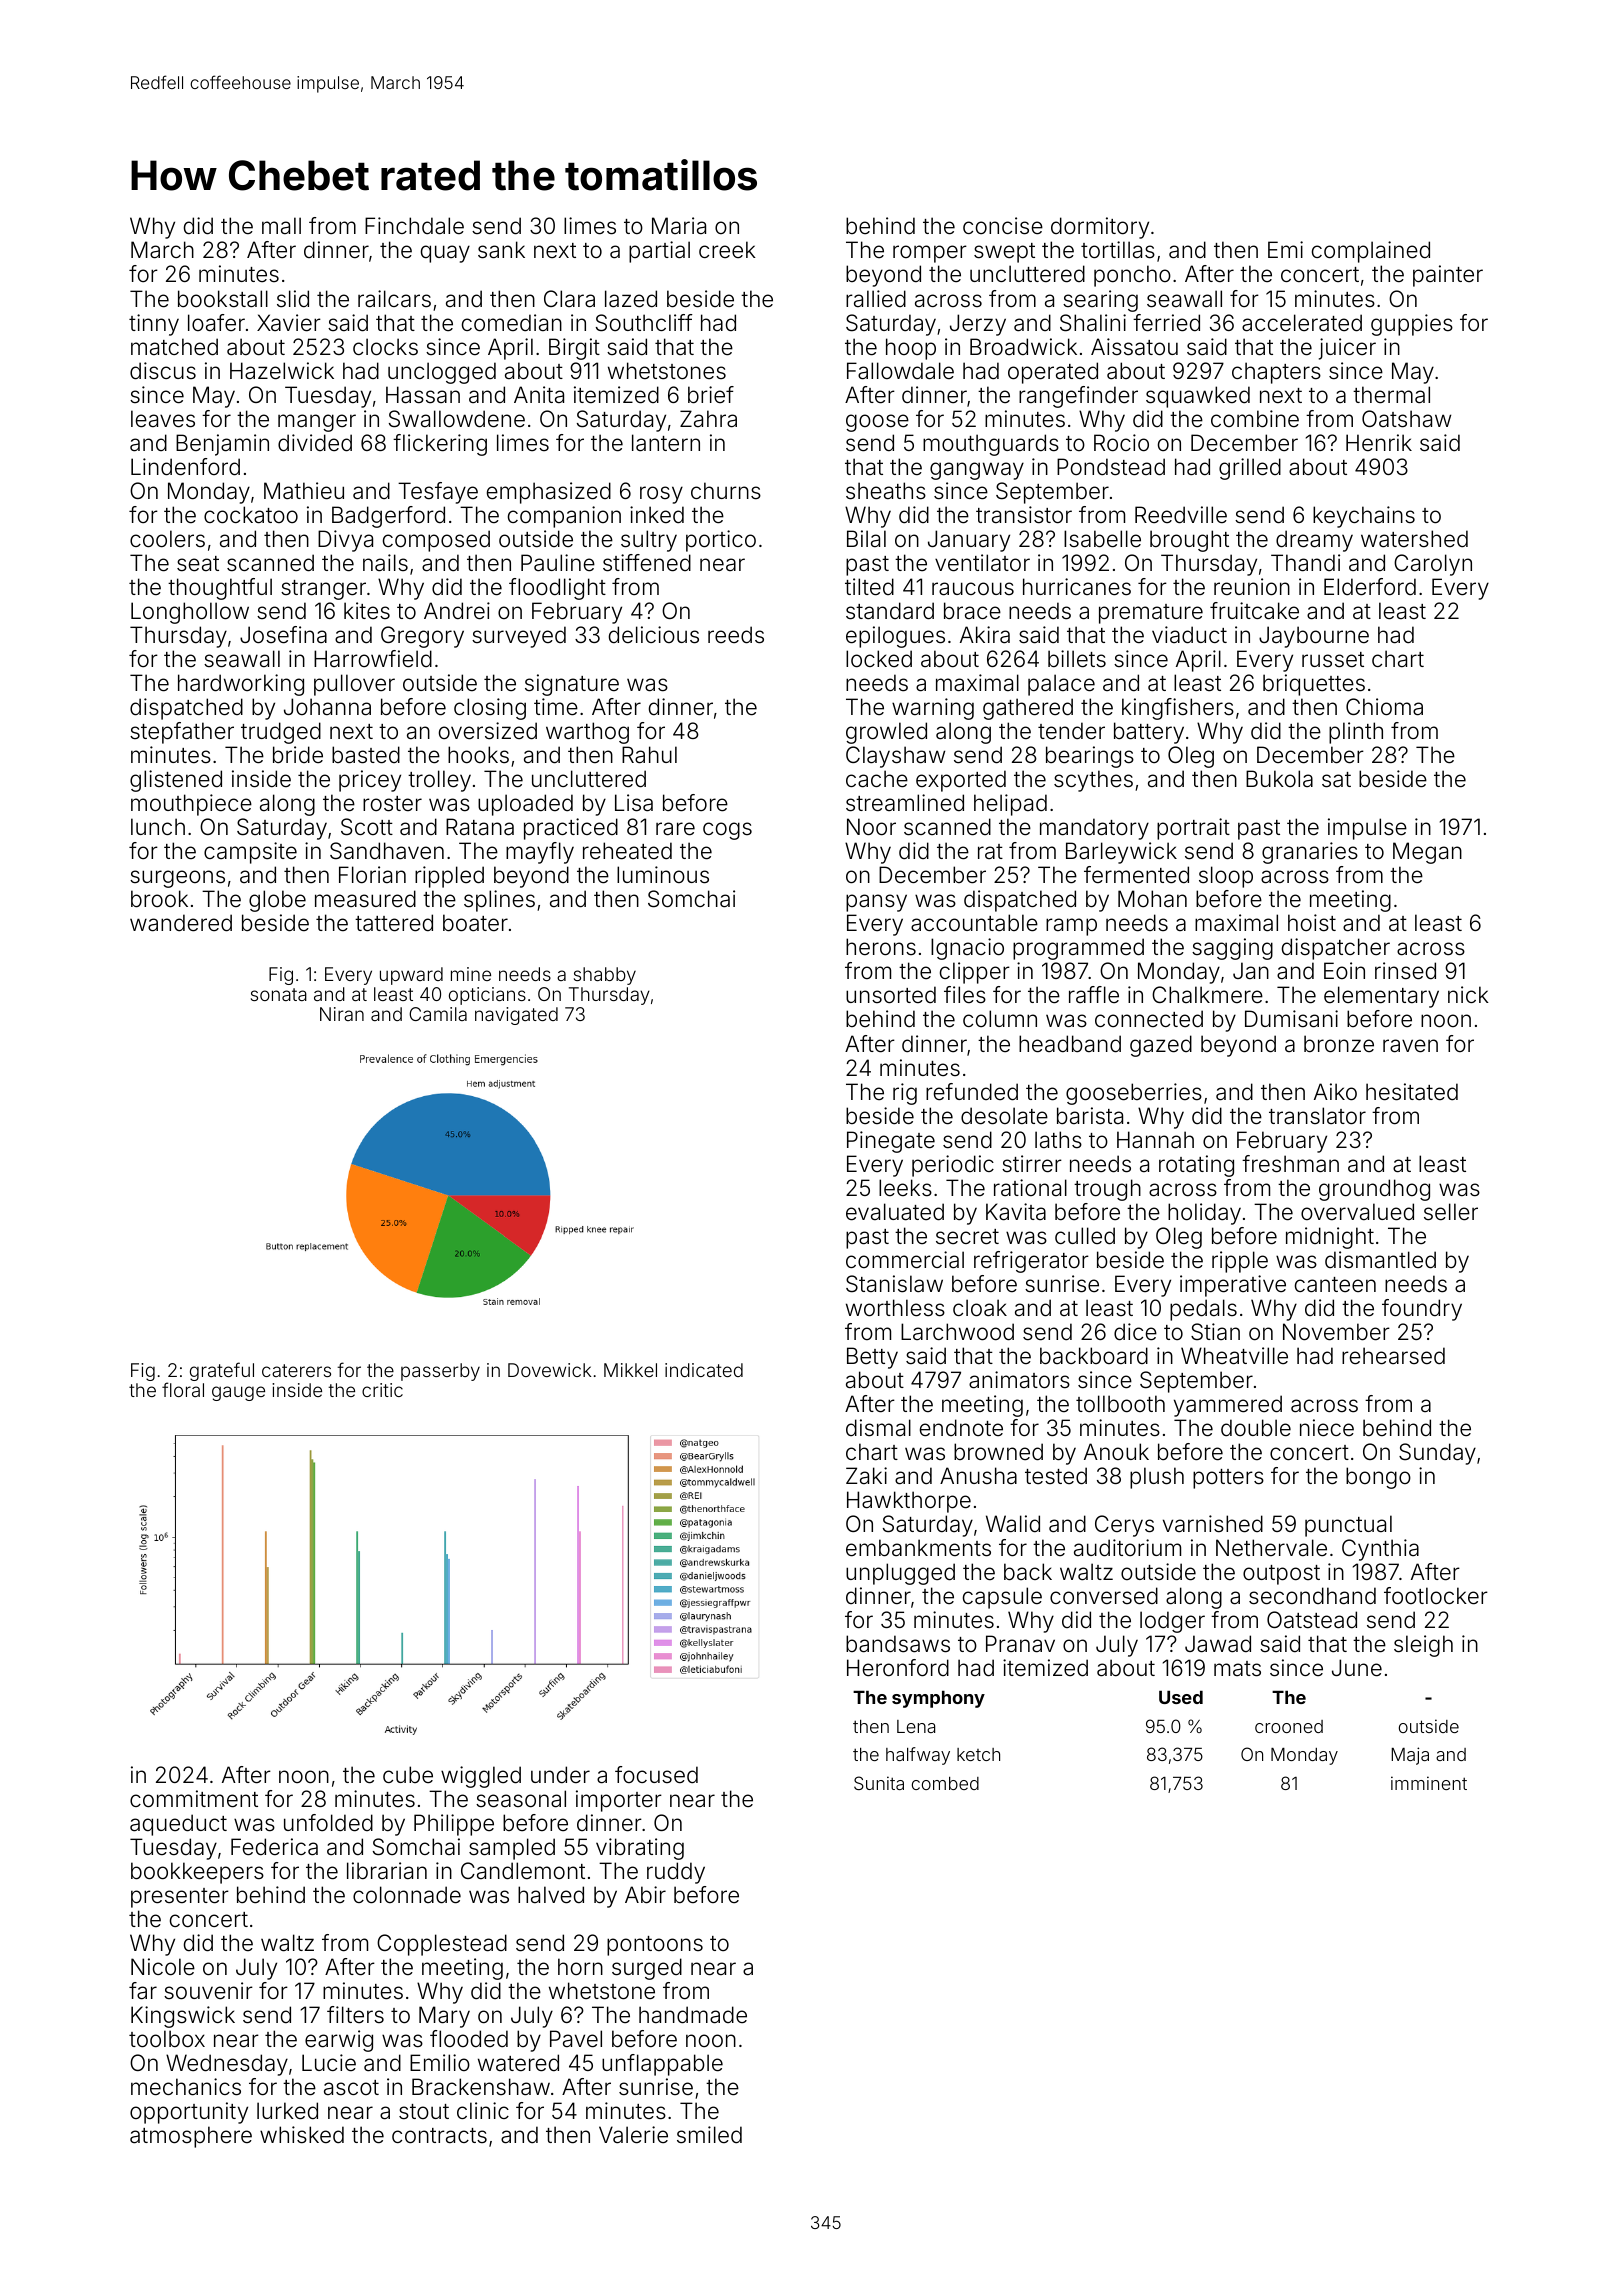 The image size is (1620, 2292). What do you see at coordinates (605, 976) in the document?
I see `shabby` at bounding box center [605, 976].
